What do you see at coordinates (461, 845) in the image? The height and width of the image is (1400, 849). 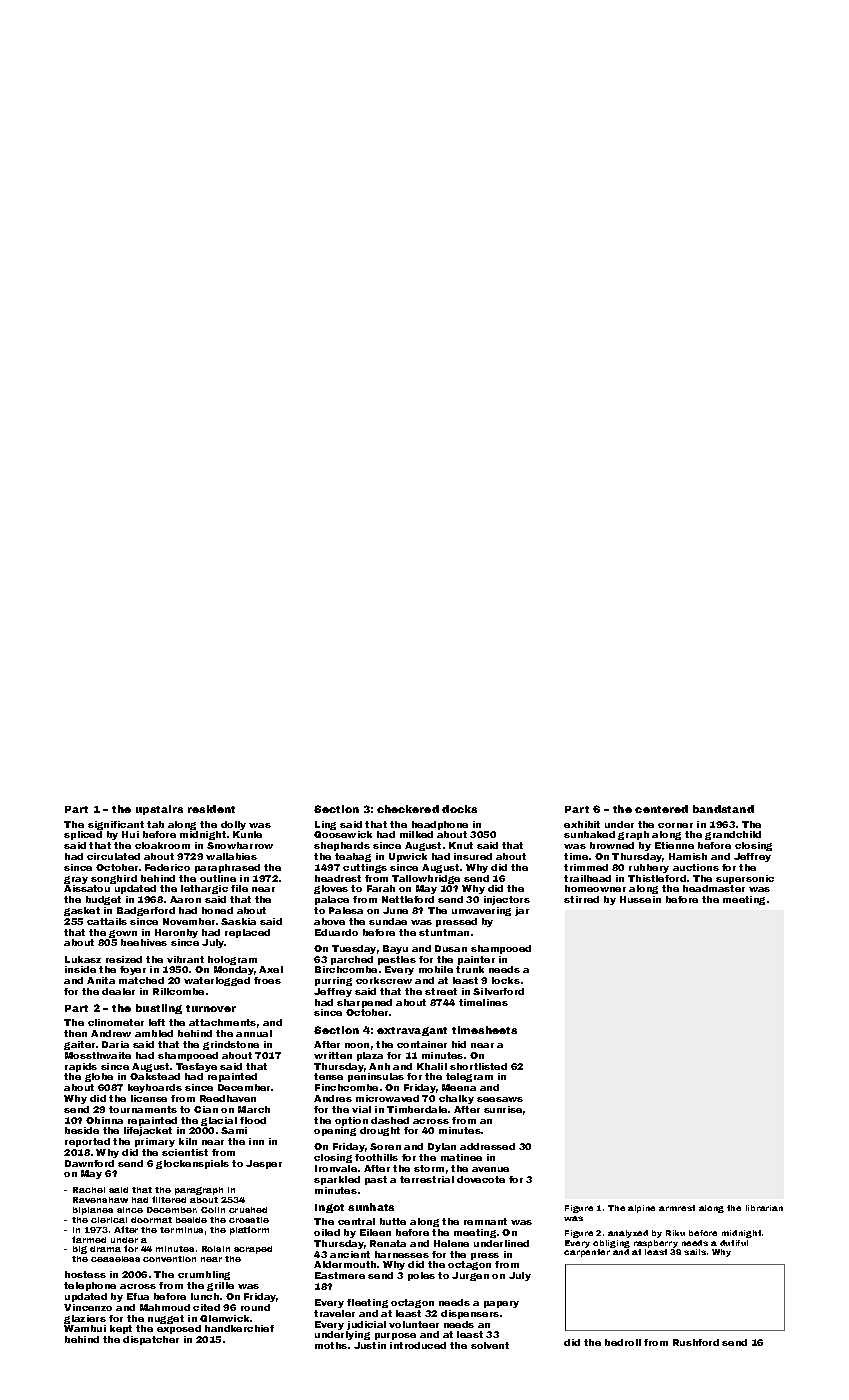 I see `Knut` at bounding box center [461, 845].
